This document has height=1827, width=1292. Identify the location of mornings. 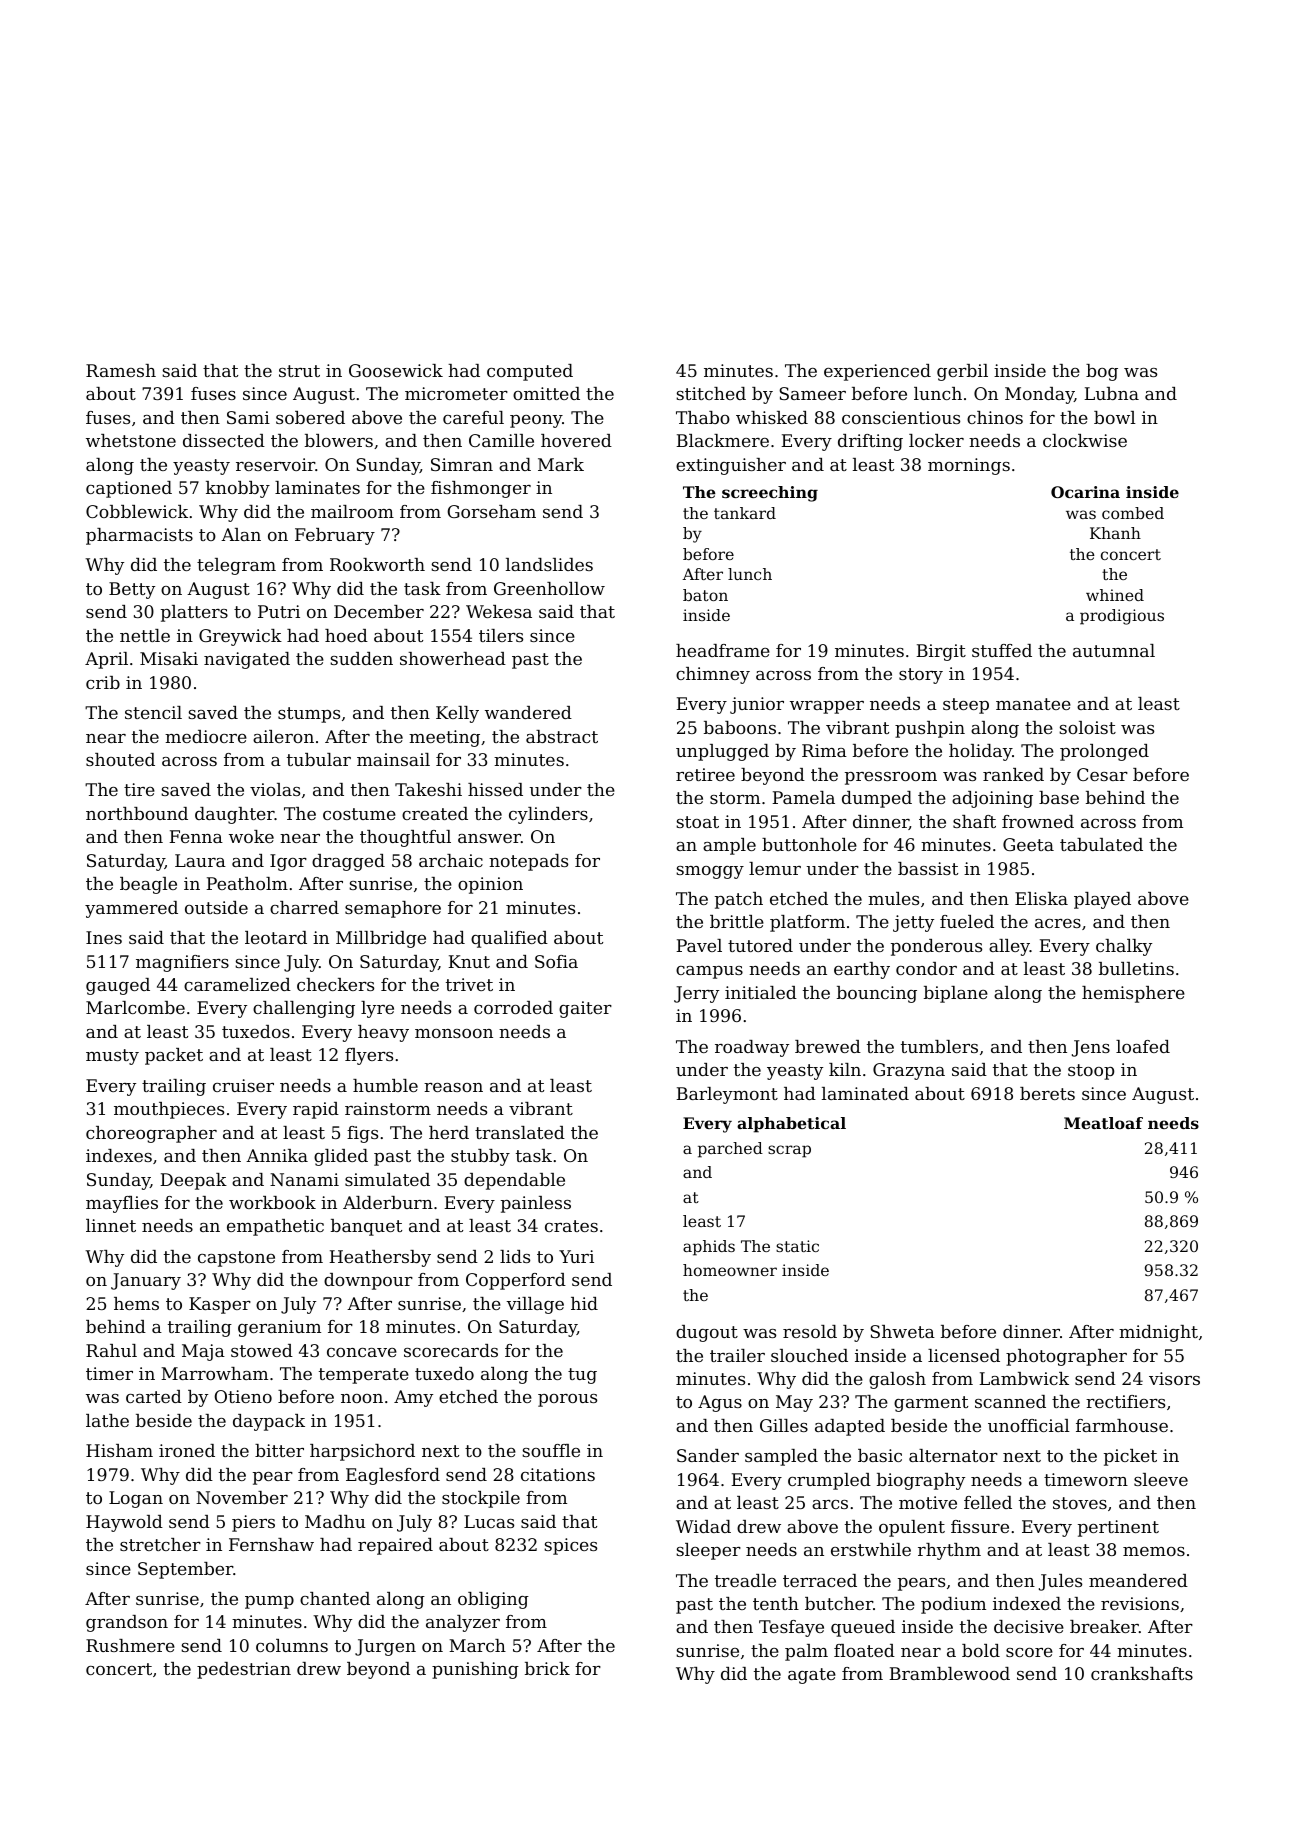
(969, 466).
